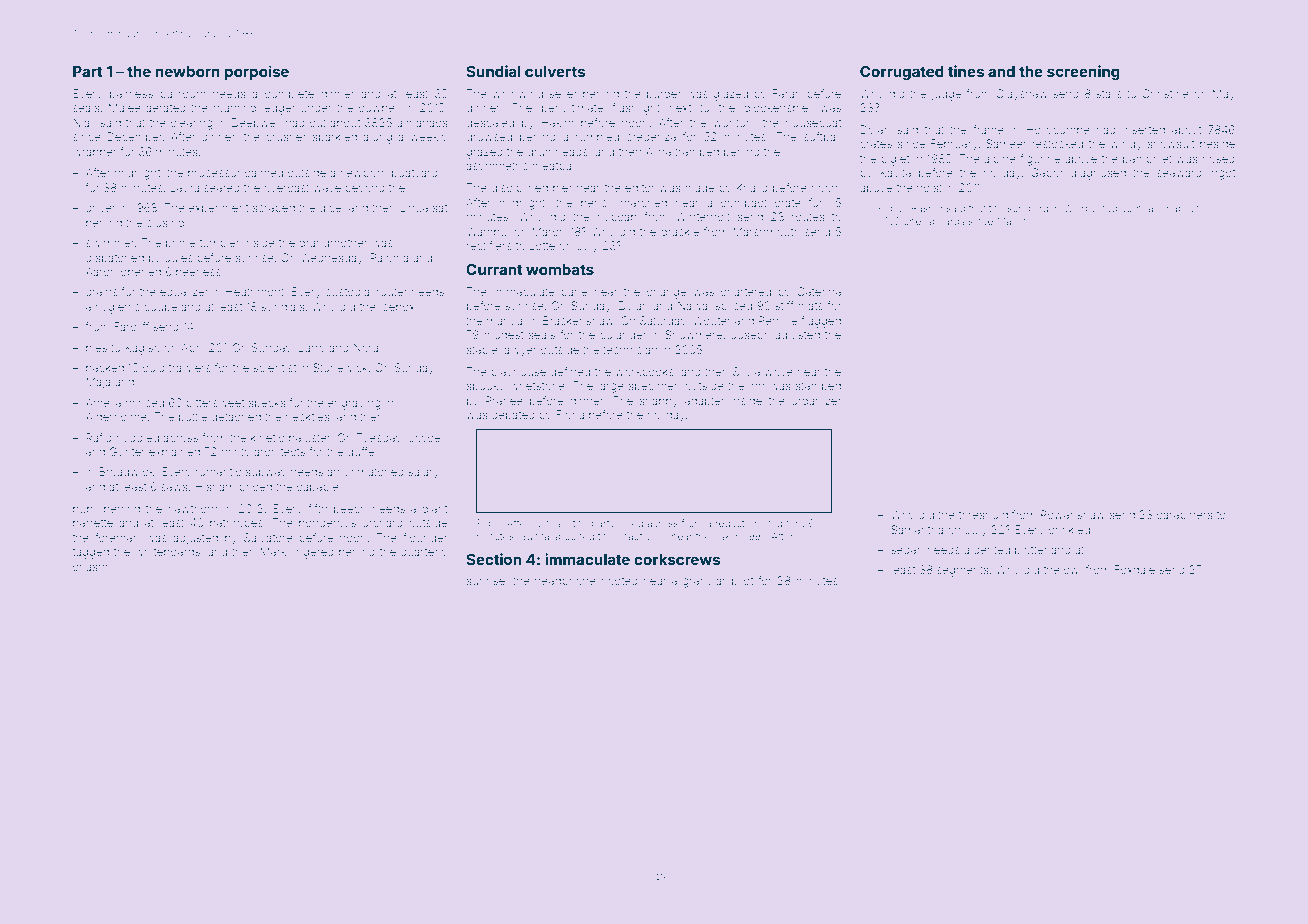 Image resolution: width=1308 pixels, height=924 pixels. Describe the element at coordinates (90, 567) in the document. I see `chasm` at that location.
